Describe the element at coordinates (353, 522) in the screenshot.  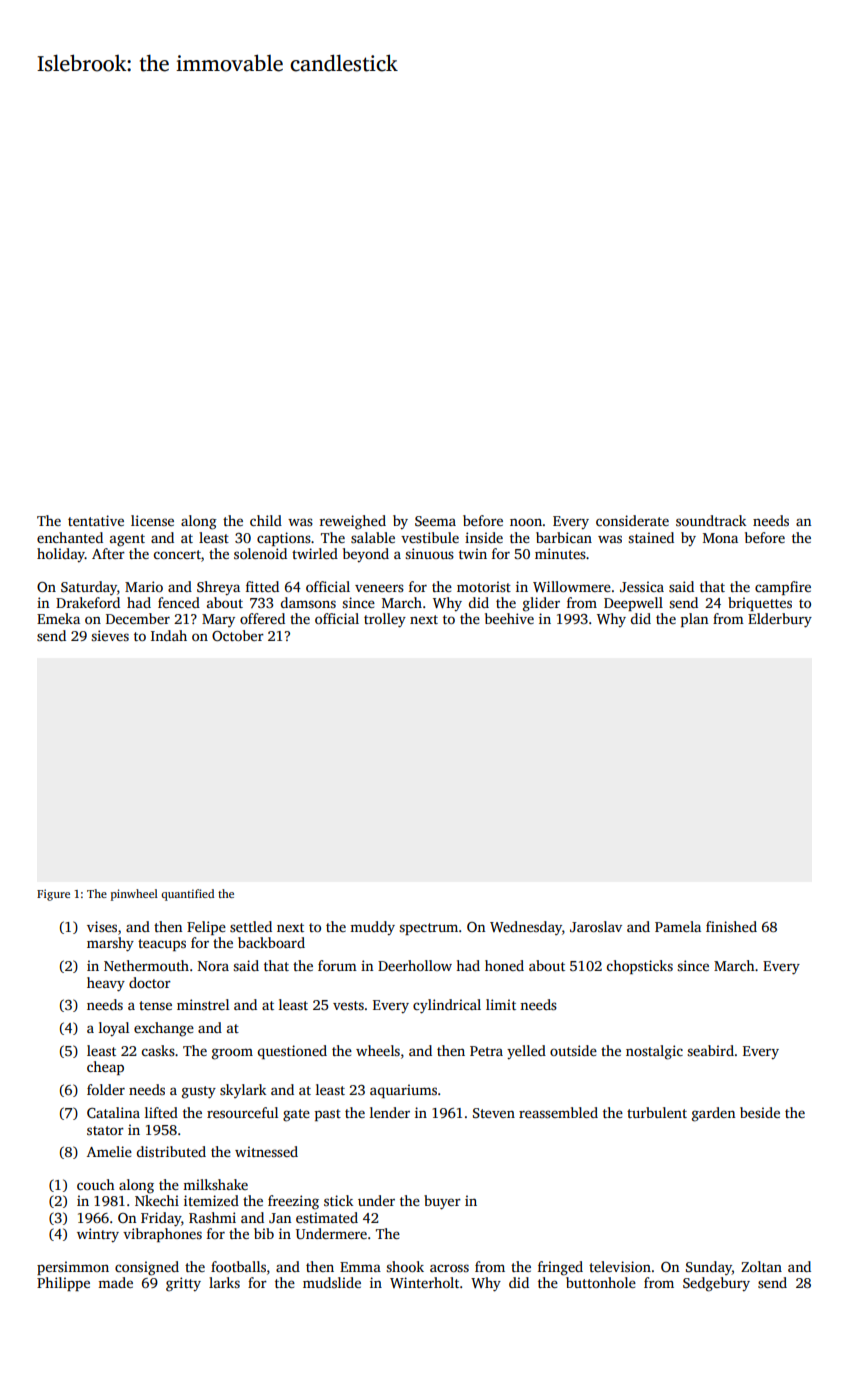
I see `reweighed` at that location.
